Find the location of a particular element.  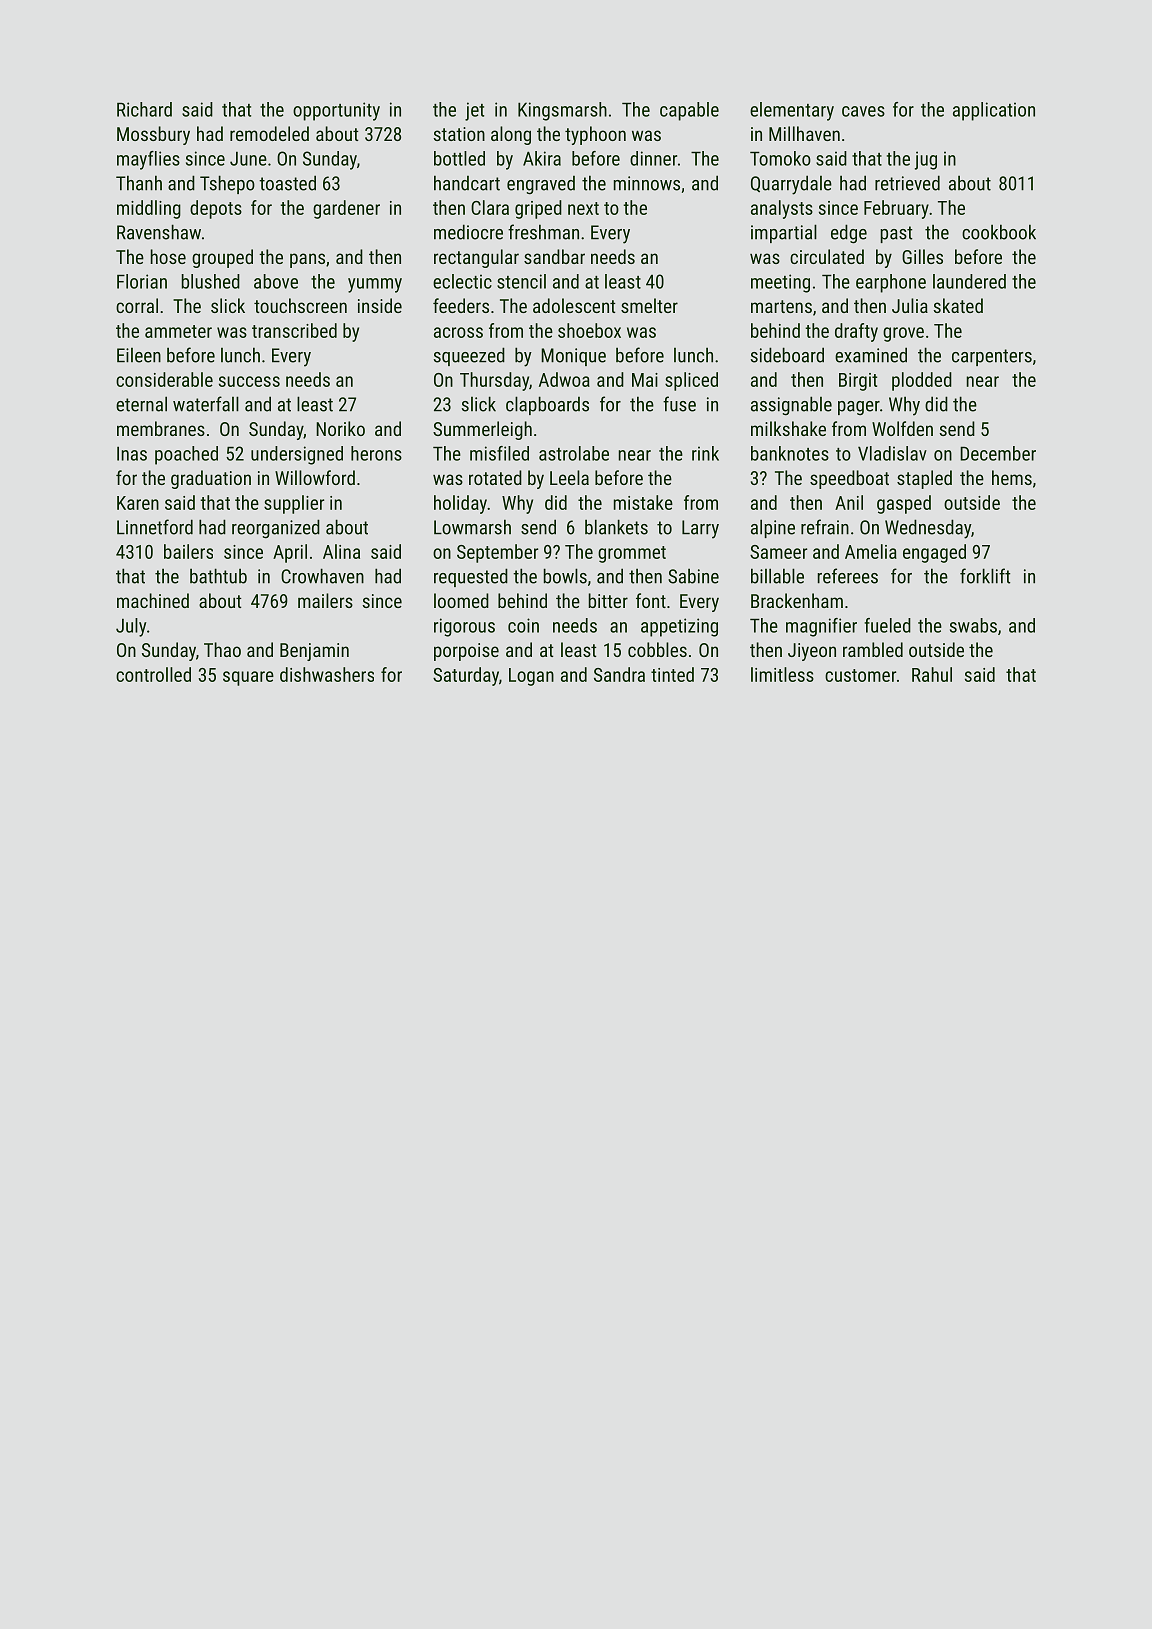

dinner is located at coordinates (653, 158).
